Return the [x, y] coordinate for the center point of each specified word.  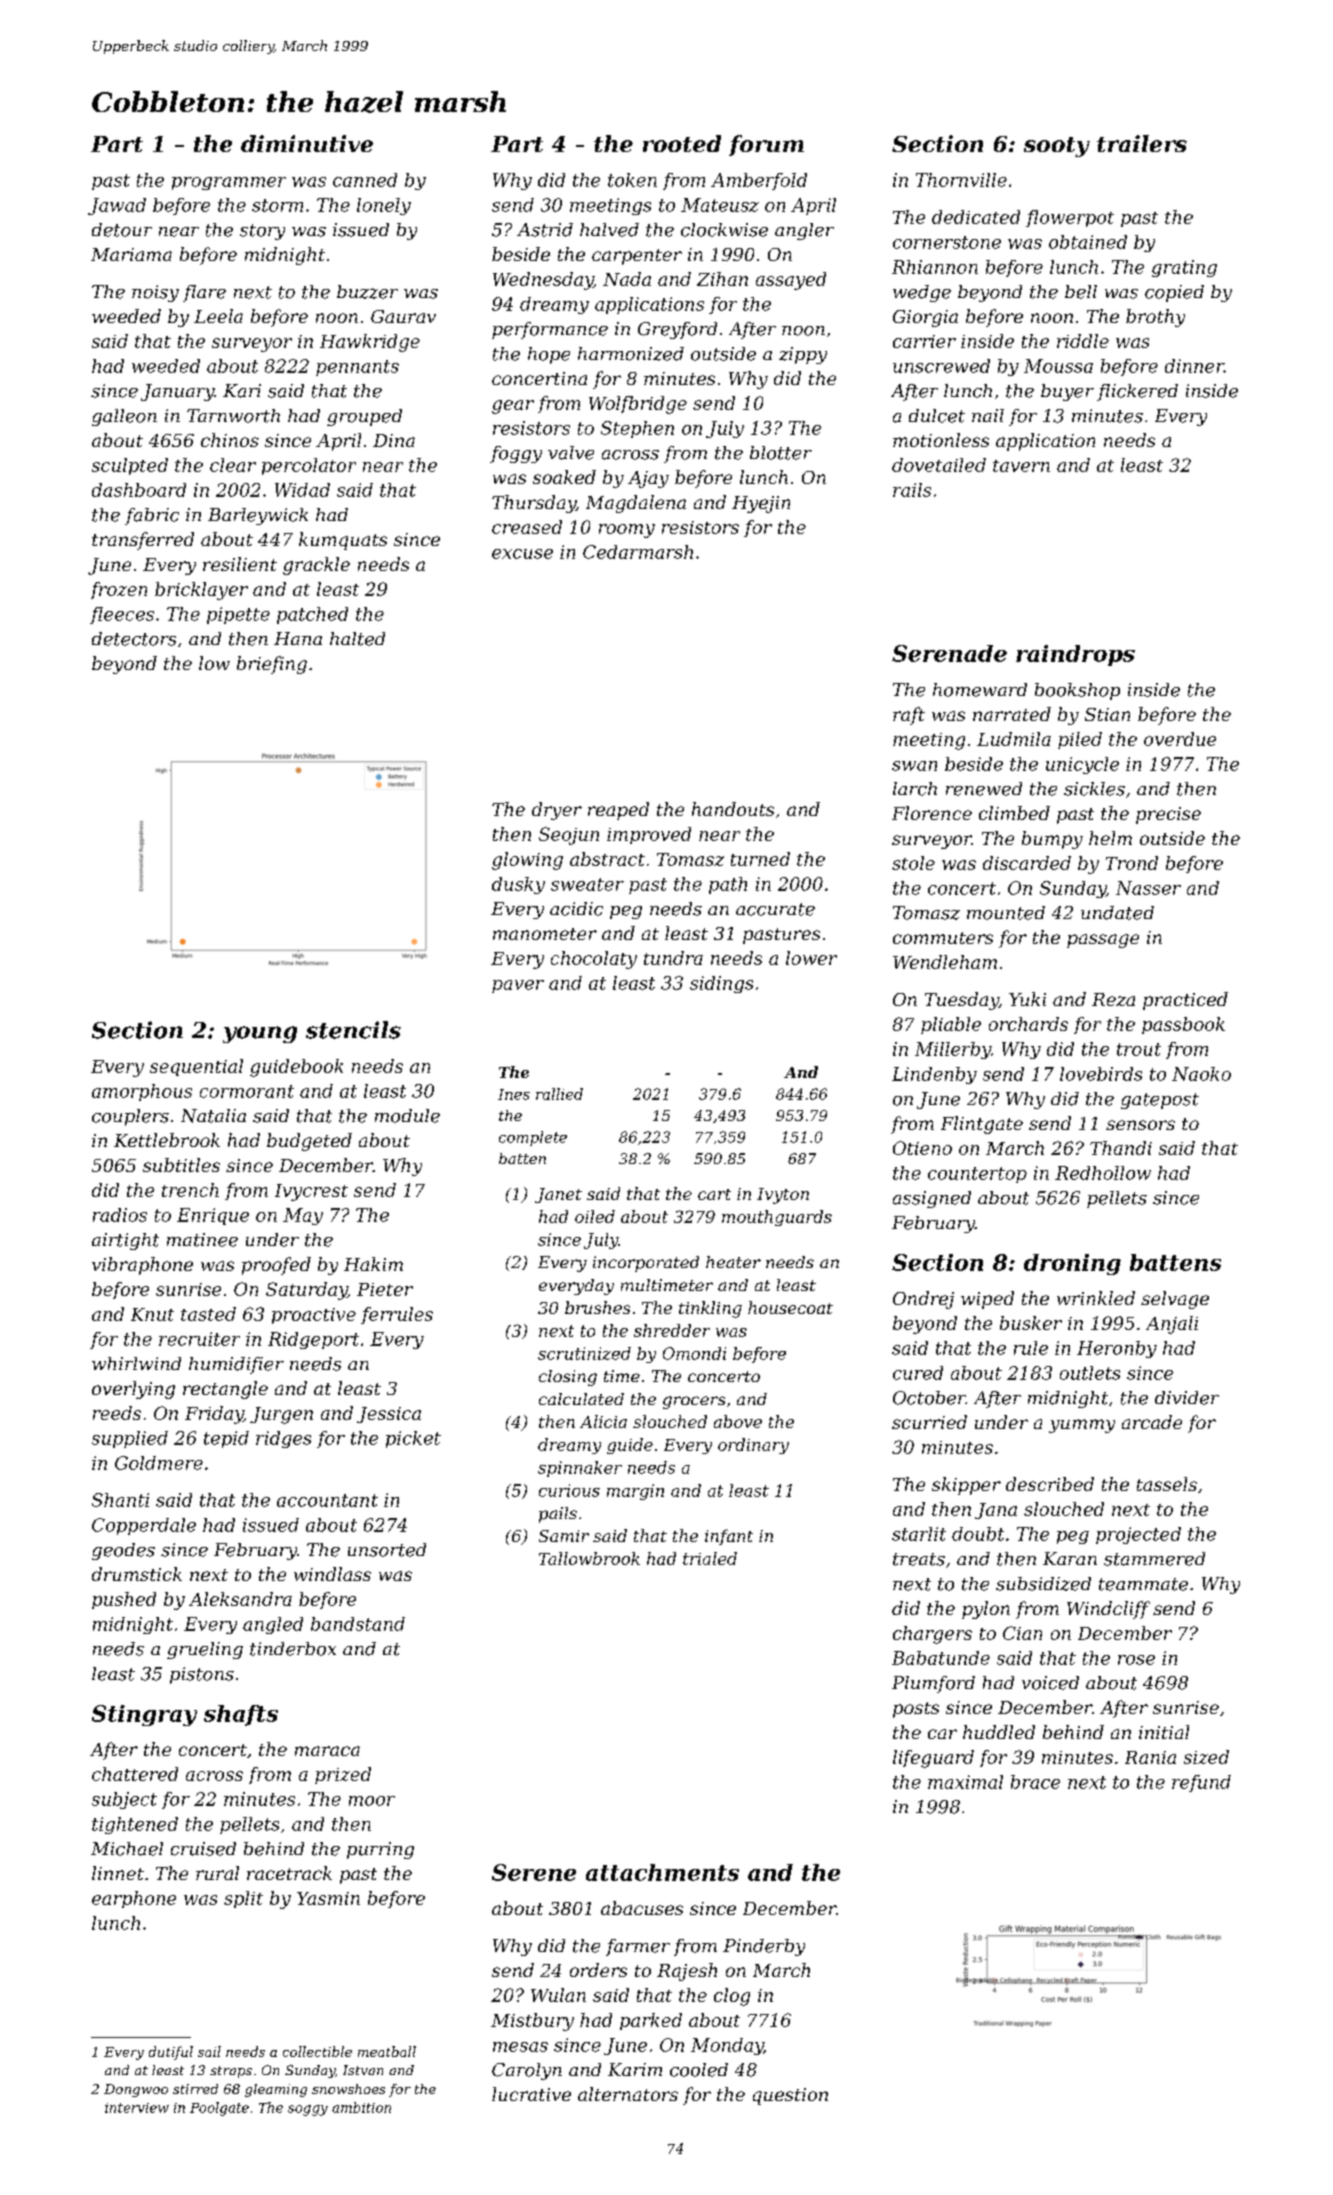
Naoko [1201, 1074]
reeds [117, 1413]
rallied [559, 1094]
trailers [1142, 143]
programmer [229, 183]
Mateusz [720, 205]
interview [137, 2108]
